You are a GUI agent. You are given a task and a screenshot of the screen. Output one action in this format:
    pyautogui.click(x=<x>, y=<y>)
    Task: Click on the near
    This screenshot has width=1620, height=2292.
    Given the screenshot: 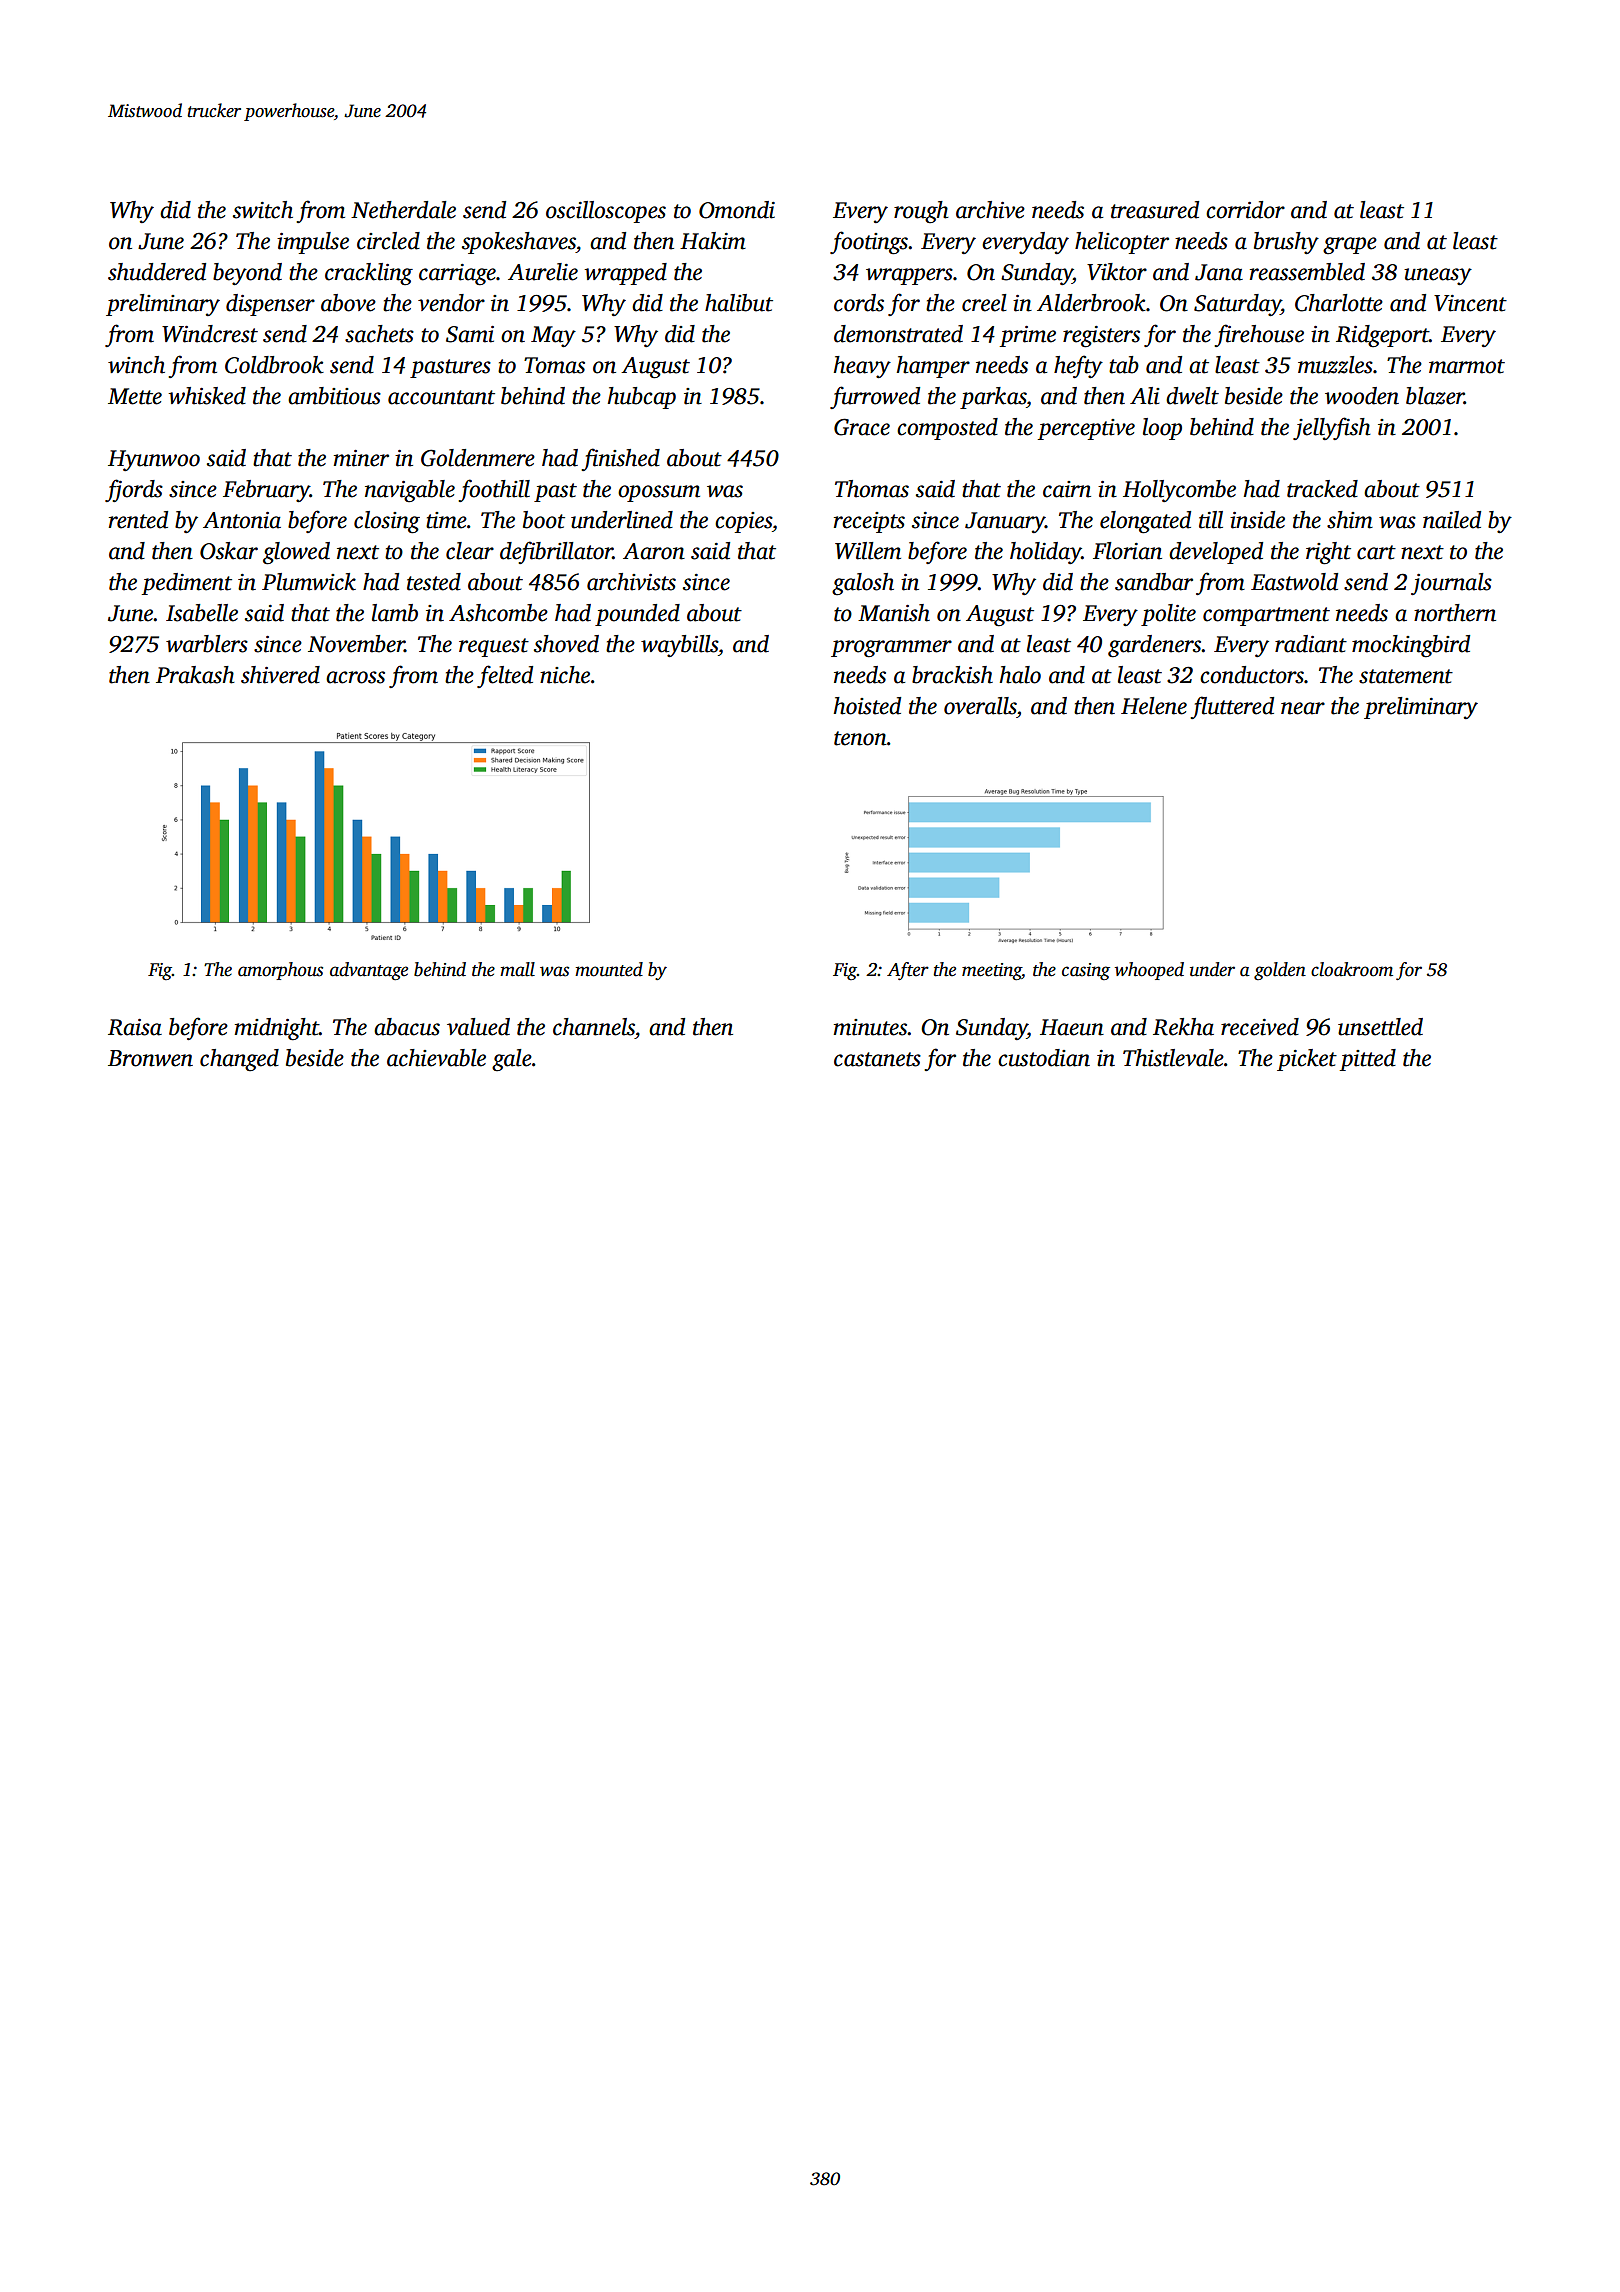 What is the action you would take?
    pyautogui.click(x=1303, y=708)
